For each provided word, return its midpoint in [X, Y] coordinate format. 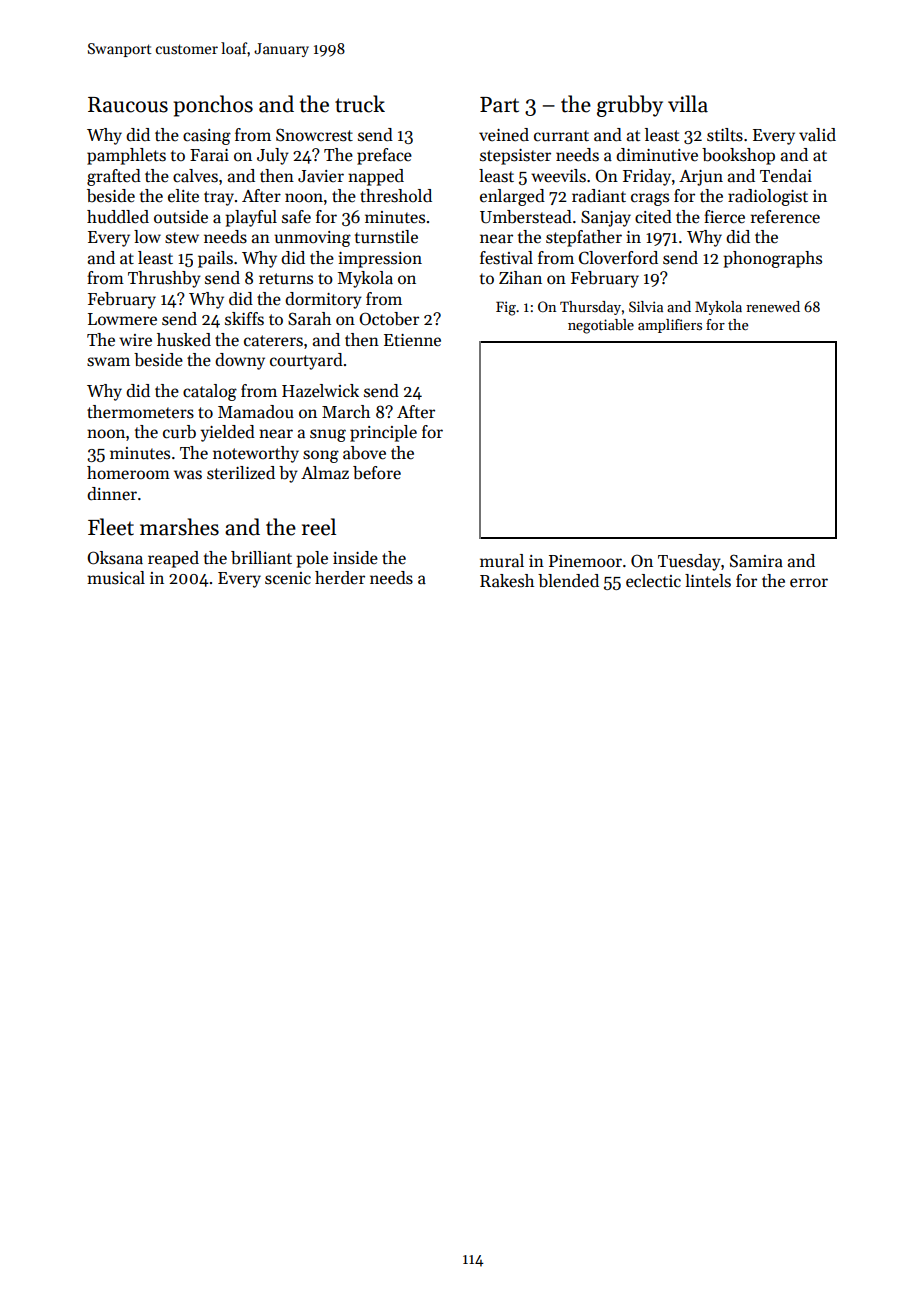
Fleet [111, 527]
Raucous [128, 105]
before [377, 473]
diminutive [657, 155]
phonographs [772, 259]
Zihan [520, 277]
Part [499, 105]
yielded [227, 433]
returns [286, 279]
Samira [756, 561]
